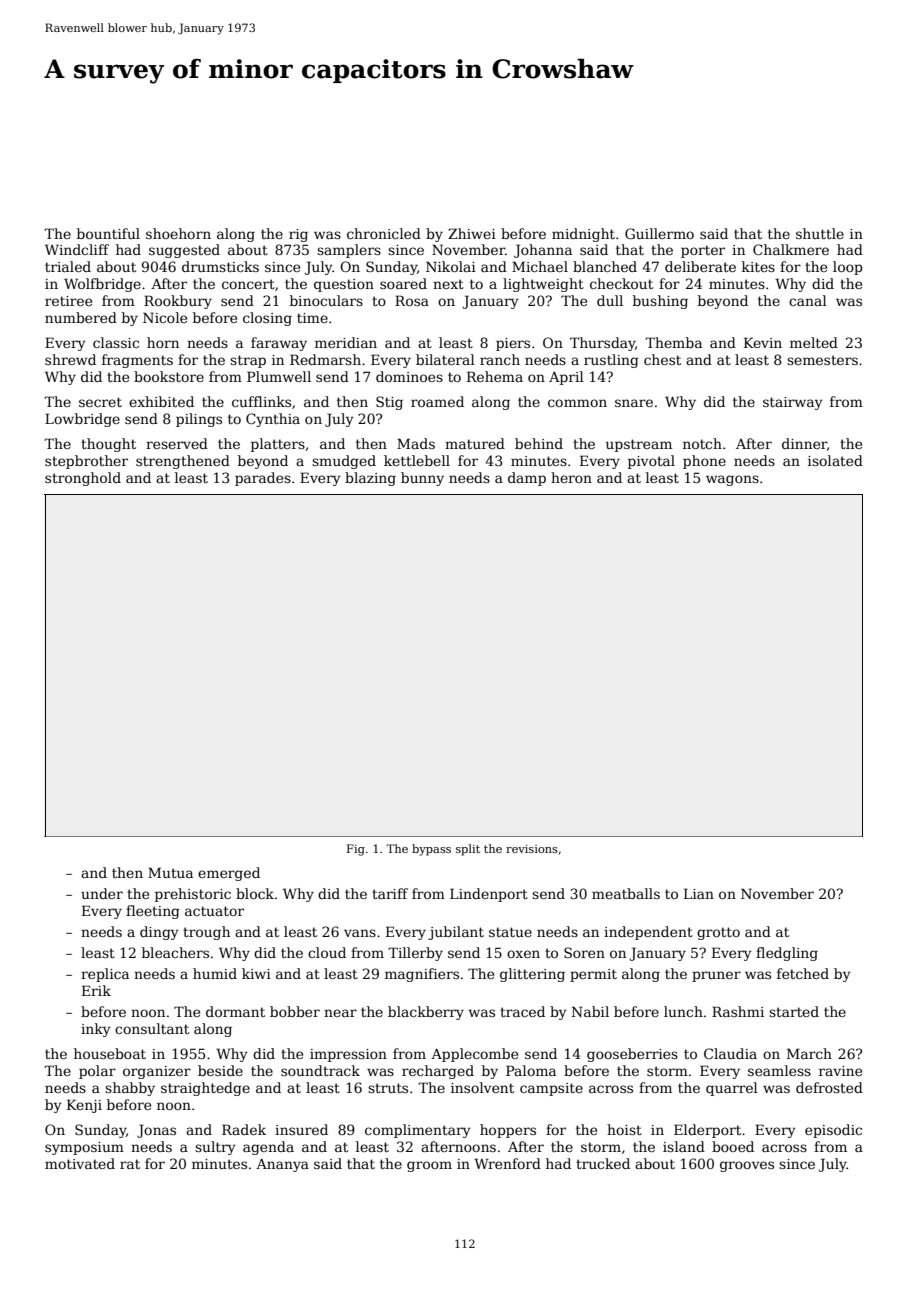  What do you see at coordinates (356, 850) in the screenshot?
I see `Fig` at bounding box center [356, 850].
